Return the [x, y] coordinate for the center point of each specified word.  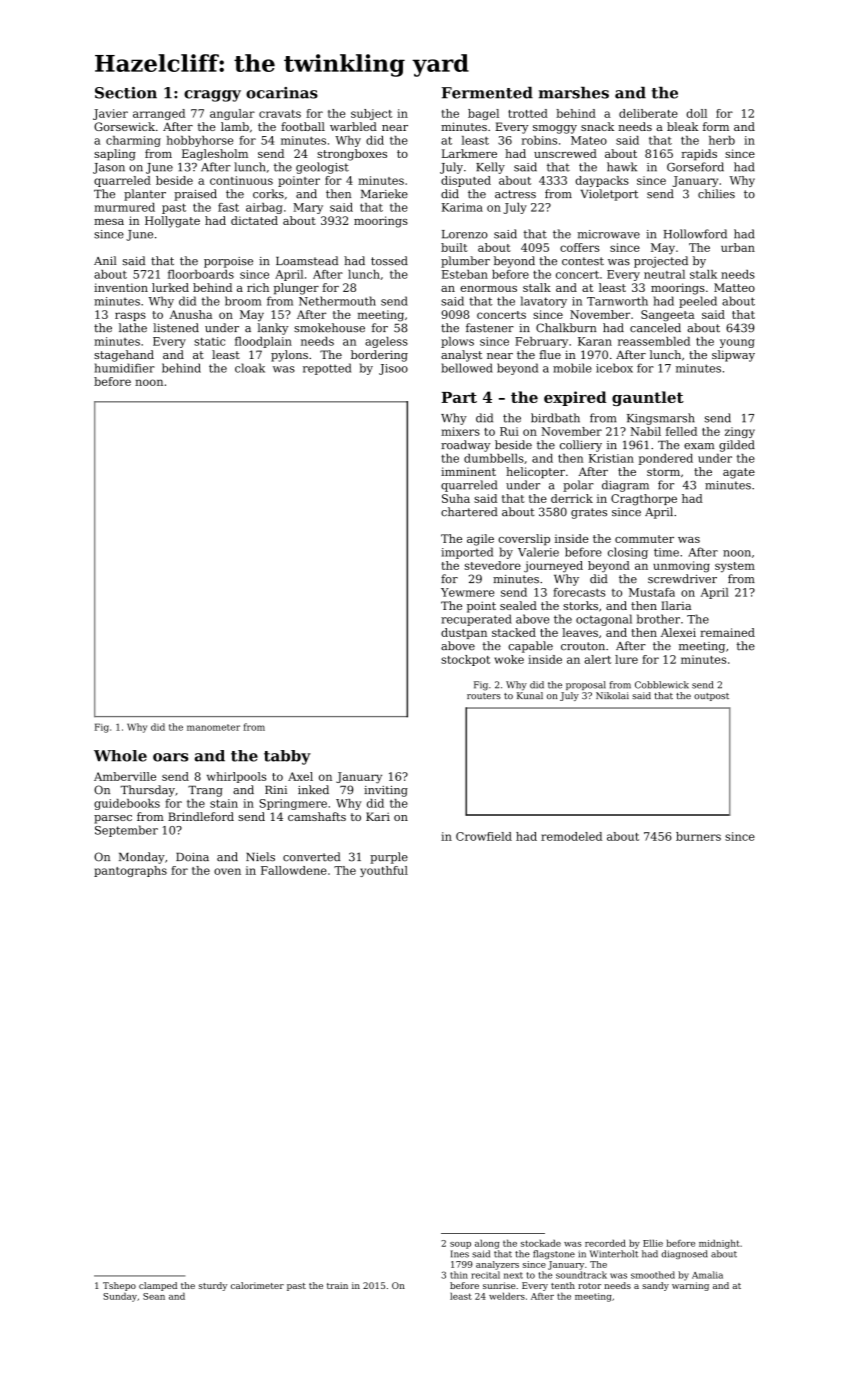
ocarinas [282, 93]
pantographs [130, 871]
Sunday [120, 1297]
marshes [574, 93]
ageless [386, 342]
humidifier [125, 368]
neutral [664, 274]
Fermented [487, 93]
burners [698, 836]
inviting [386, 791]
